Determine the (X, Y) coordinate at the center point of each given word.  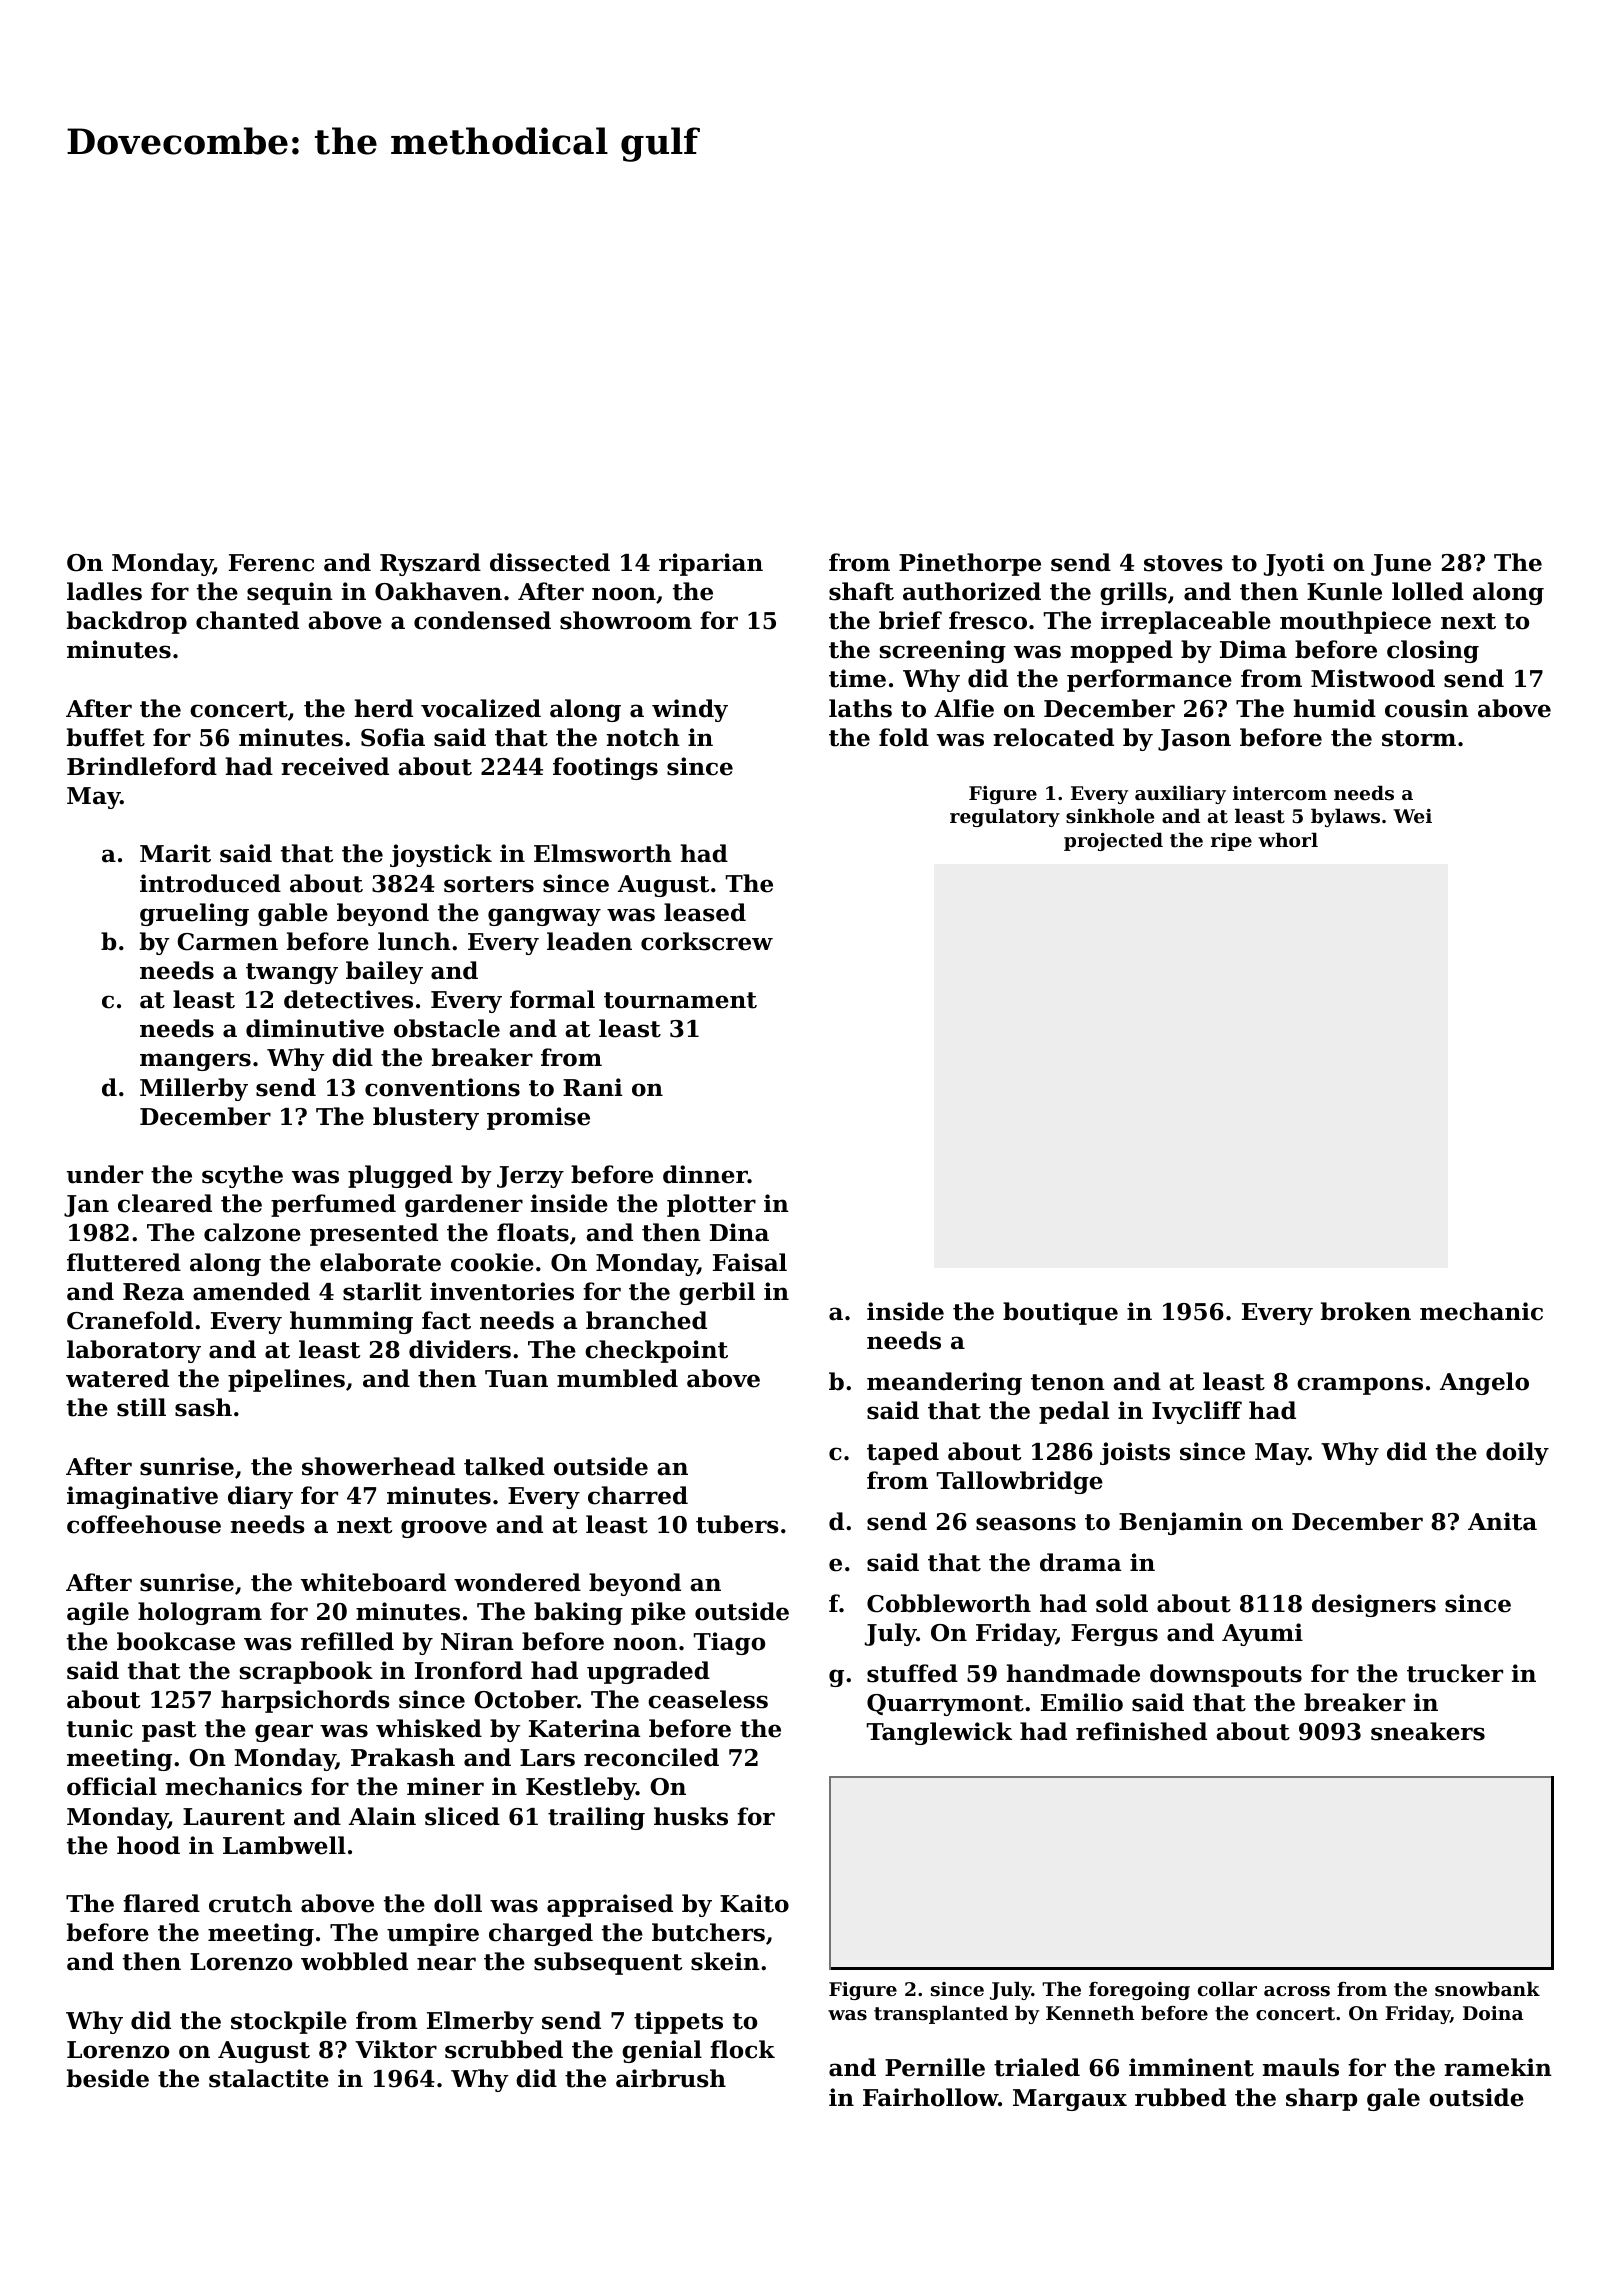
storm (1419, 738)
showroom (626, 620)
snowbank (1487, 1989)
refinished (1141, 1731)
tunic (100, 1728)
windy (690, 710)
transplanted (941, 2014)
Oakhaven (438, 591)
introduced (210, 883)
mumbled (617, 1378)
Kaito (754, 1903)
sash (203, 1407)
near (446, 1964)
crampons (1360, 1386)
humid (1335, 708)
